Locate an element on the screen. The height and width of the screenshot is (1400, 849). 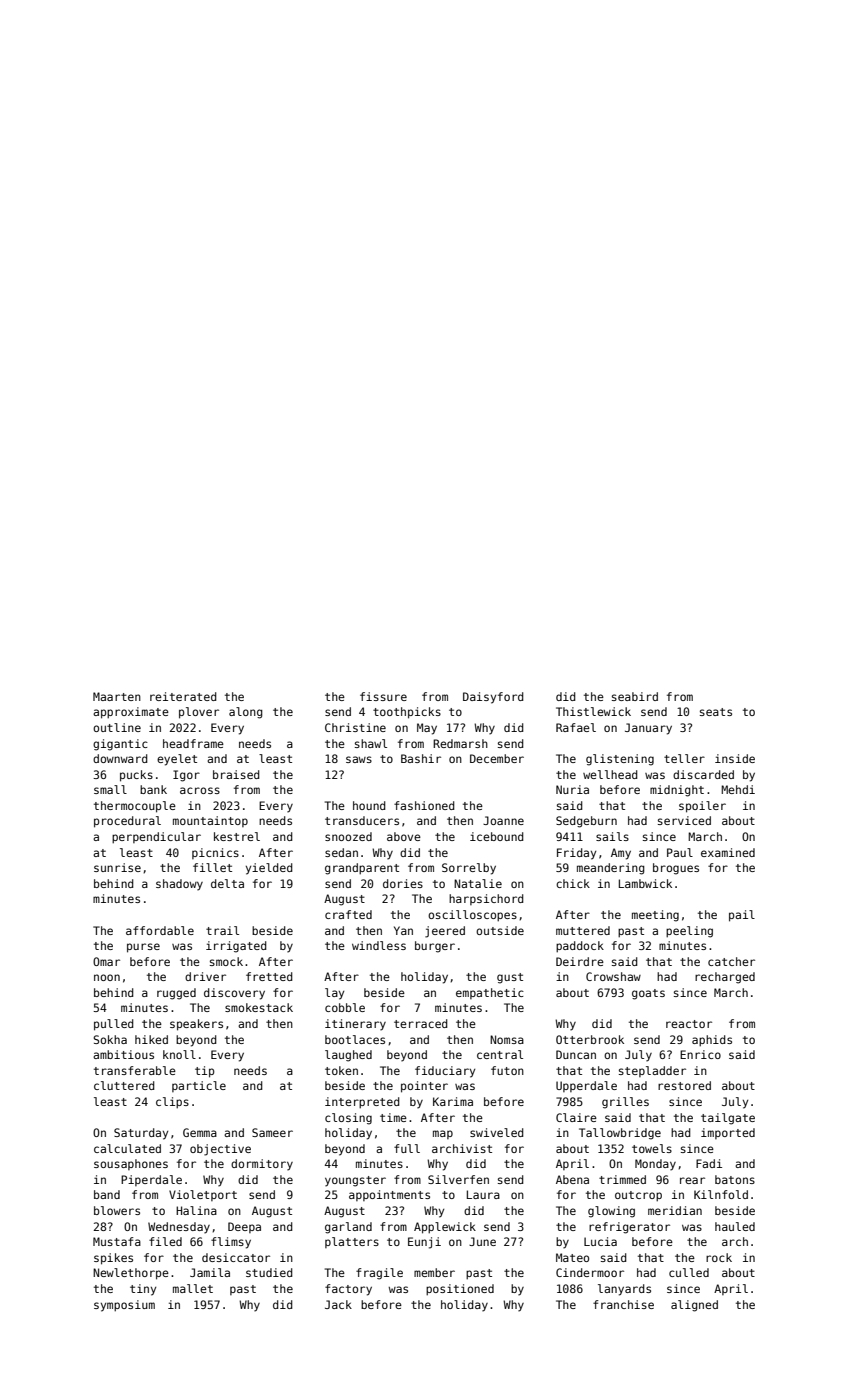
December is located at coordinates (497, 758).
